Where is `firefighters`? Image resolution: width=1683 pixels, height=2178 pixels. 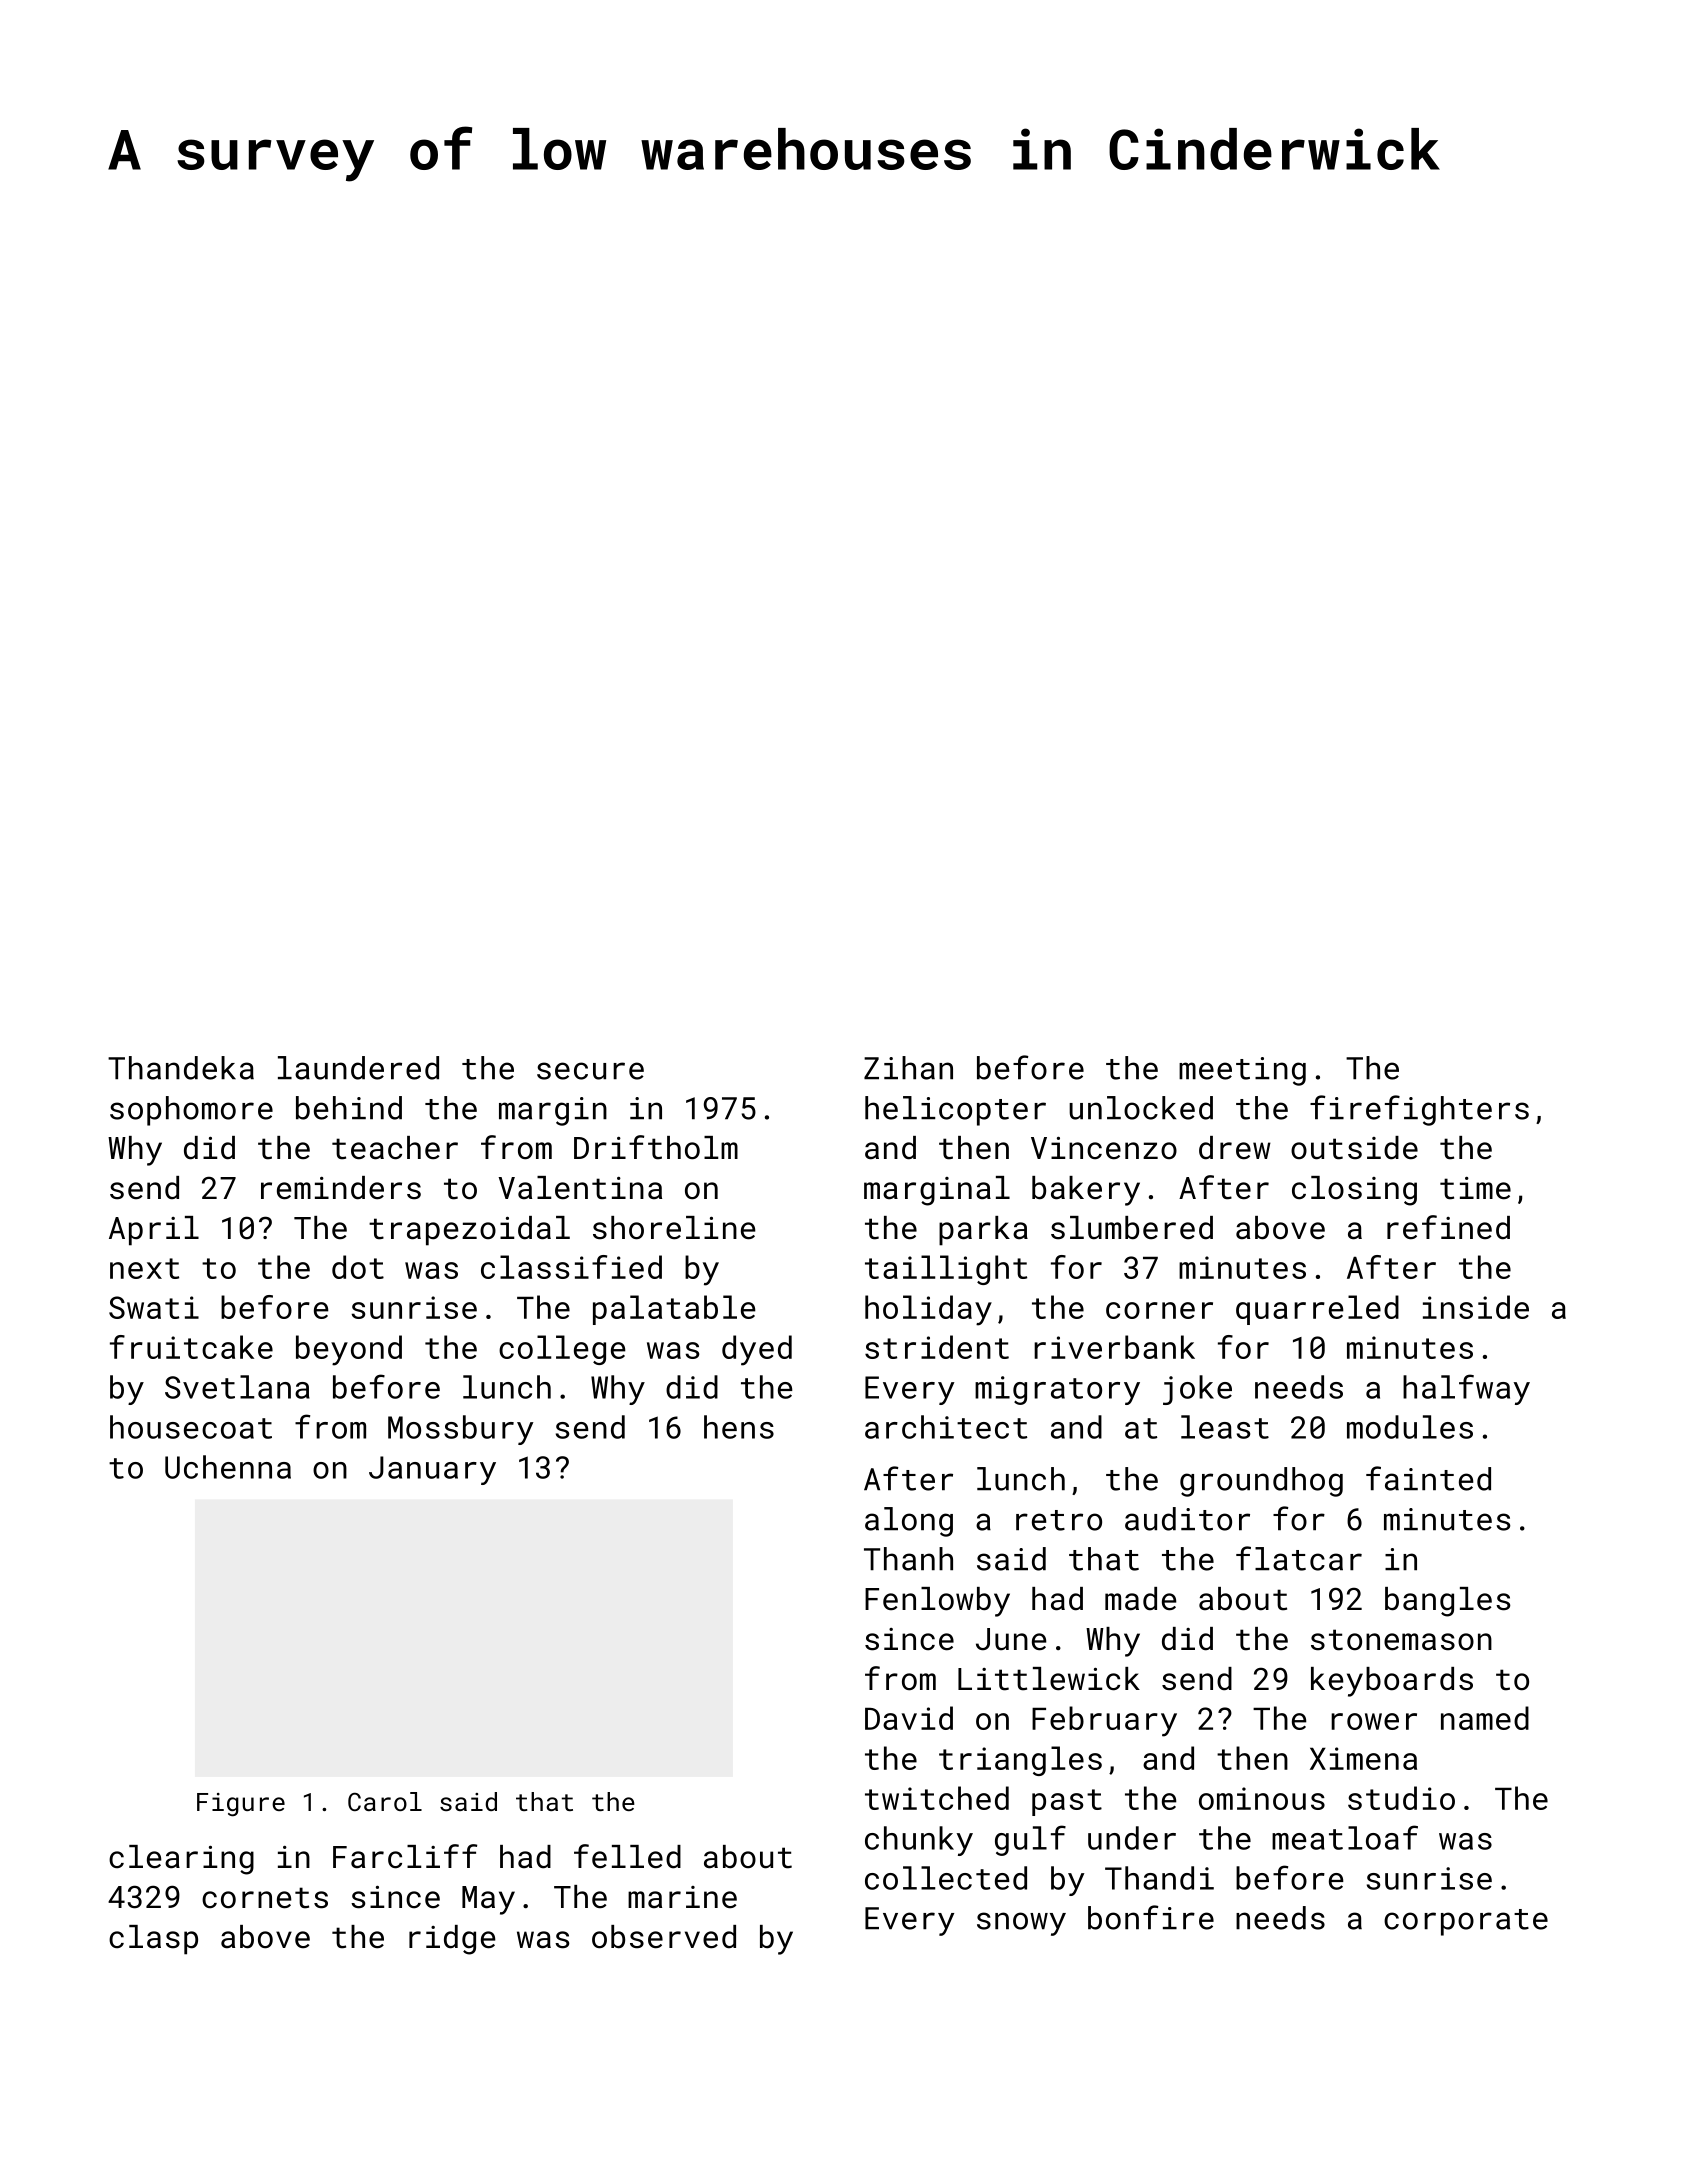
firefighters is located at coordinates (1419, 1110).
